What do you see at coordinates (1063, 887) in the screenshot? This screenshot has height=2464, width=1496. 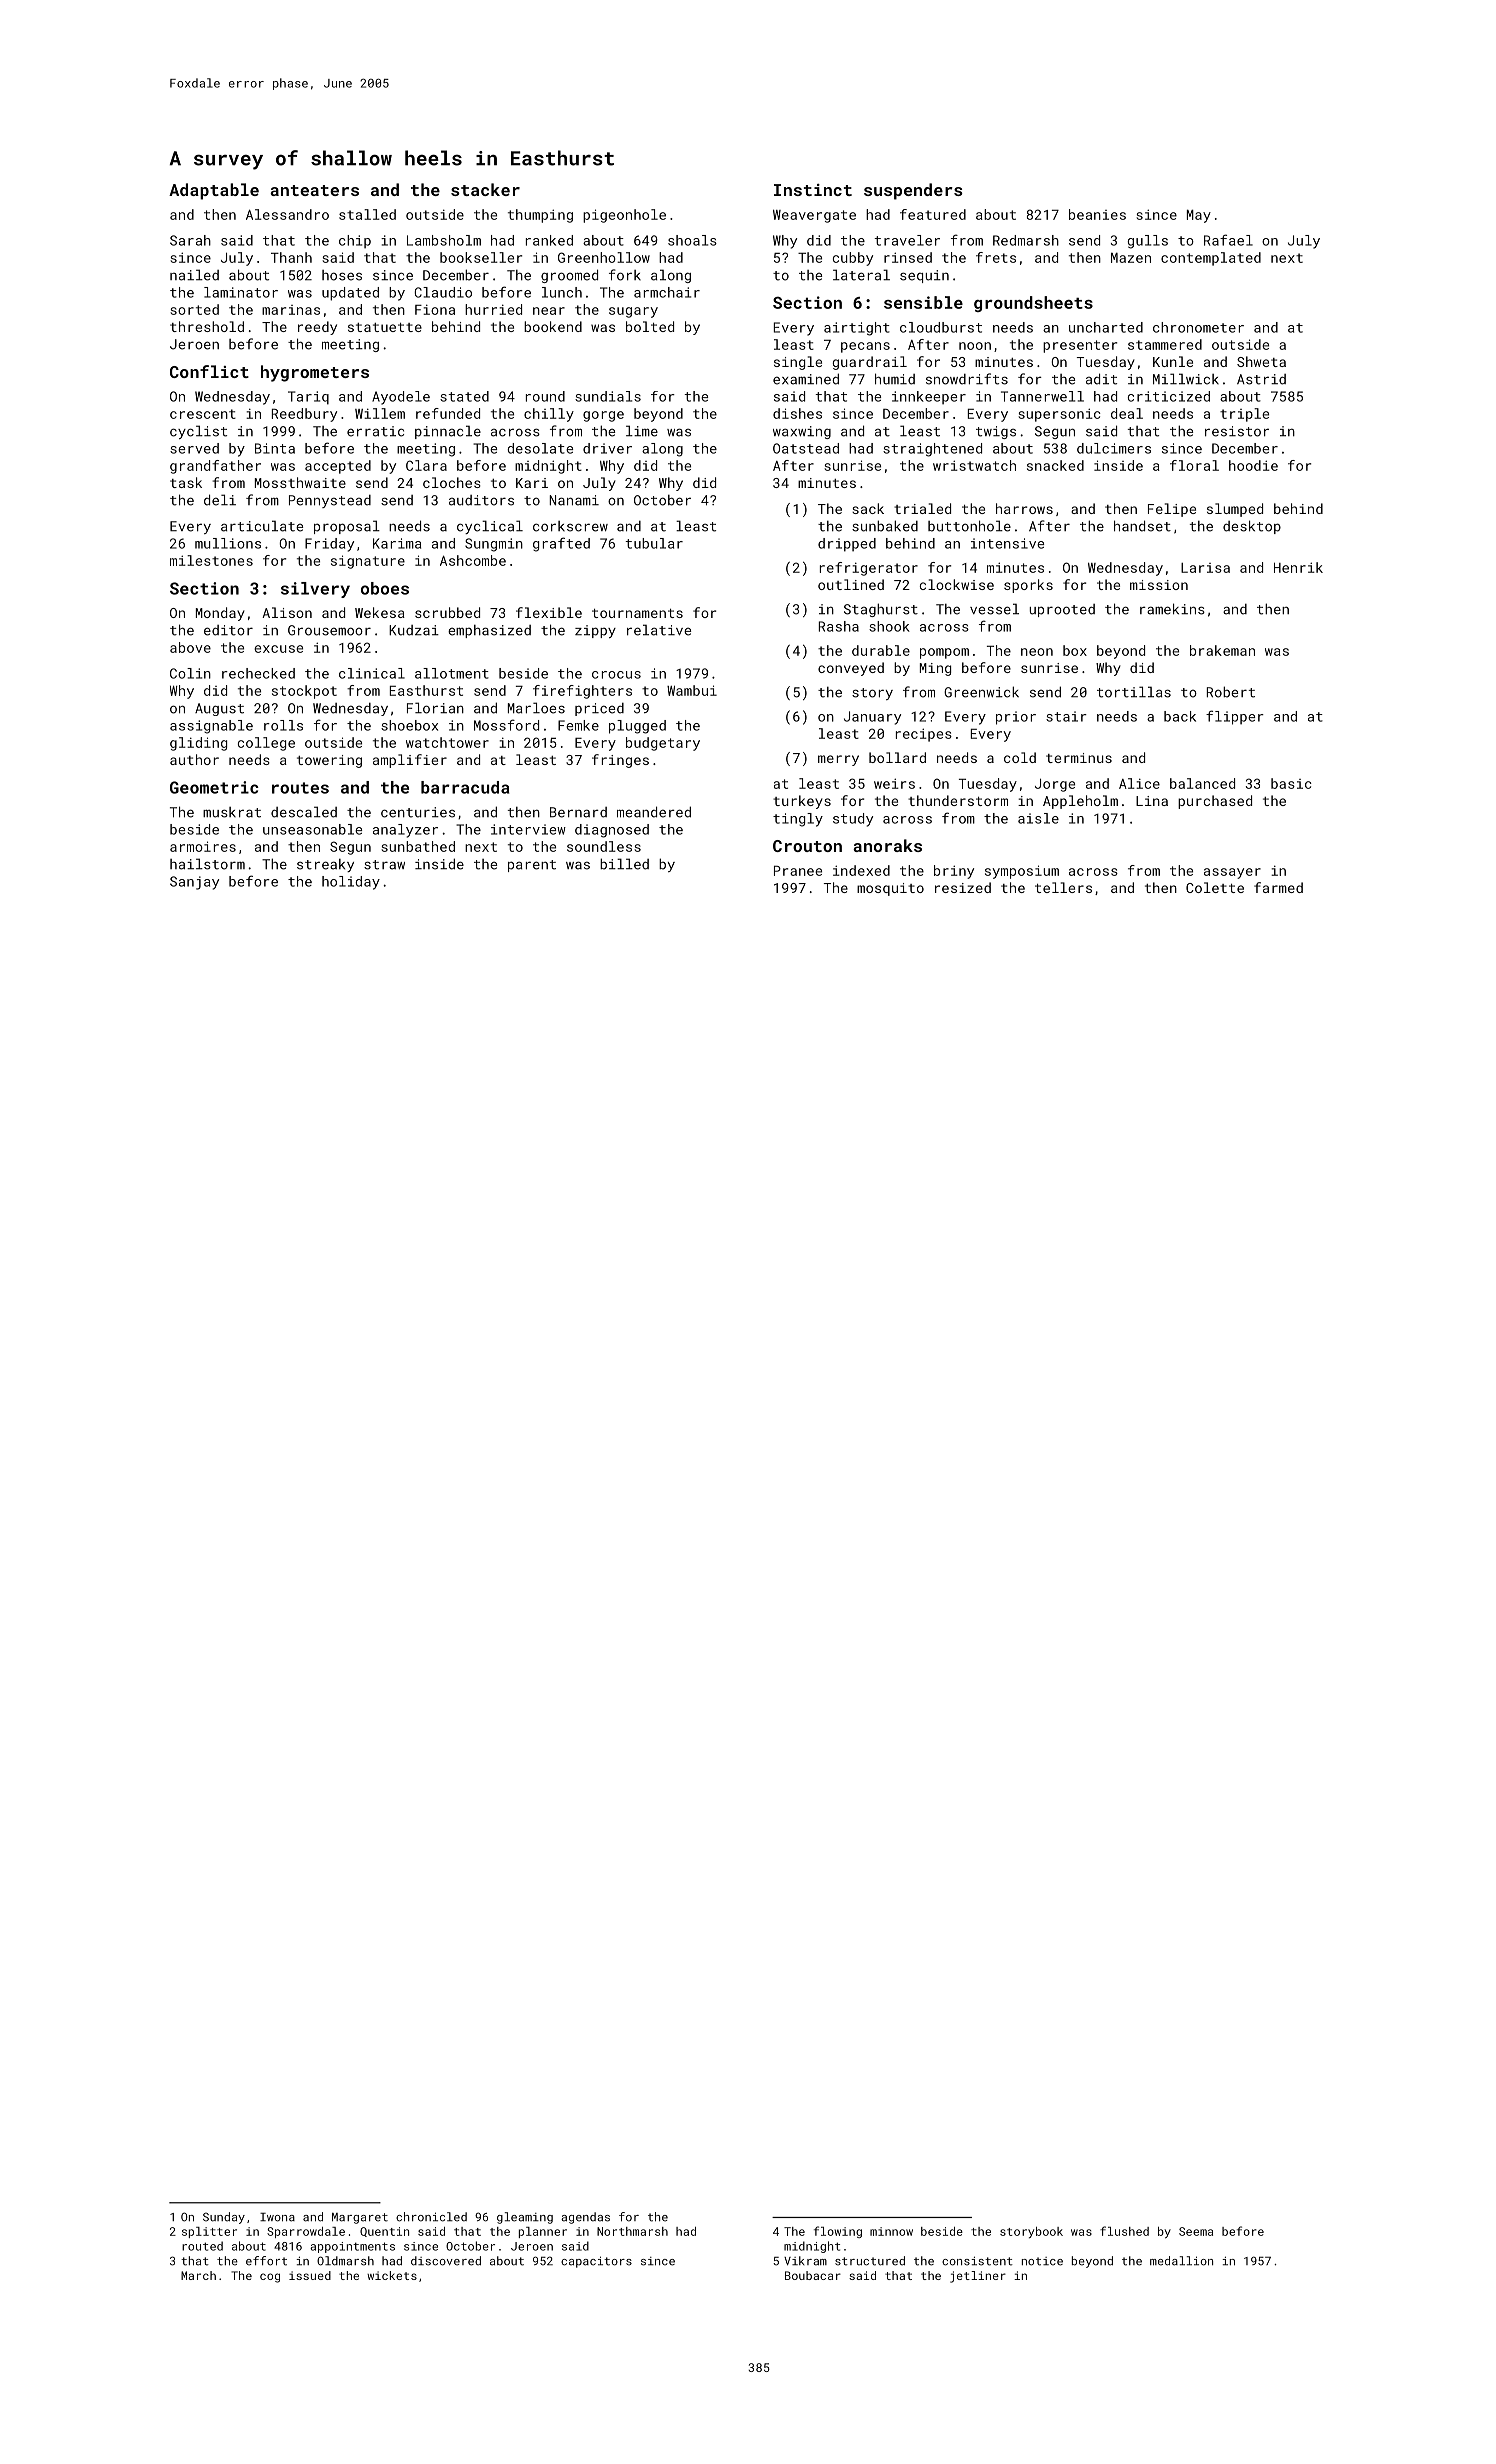 I see `tellers` at bounding box center [1063, 887].
